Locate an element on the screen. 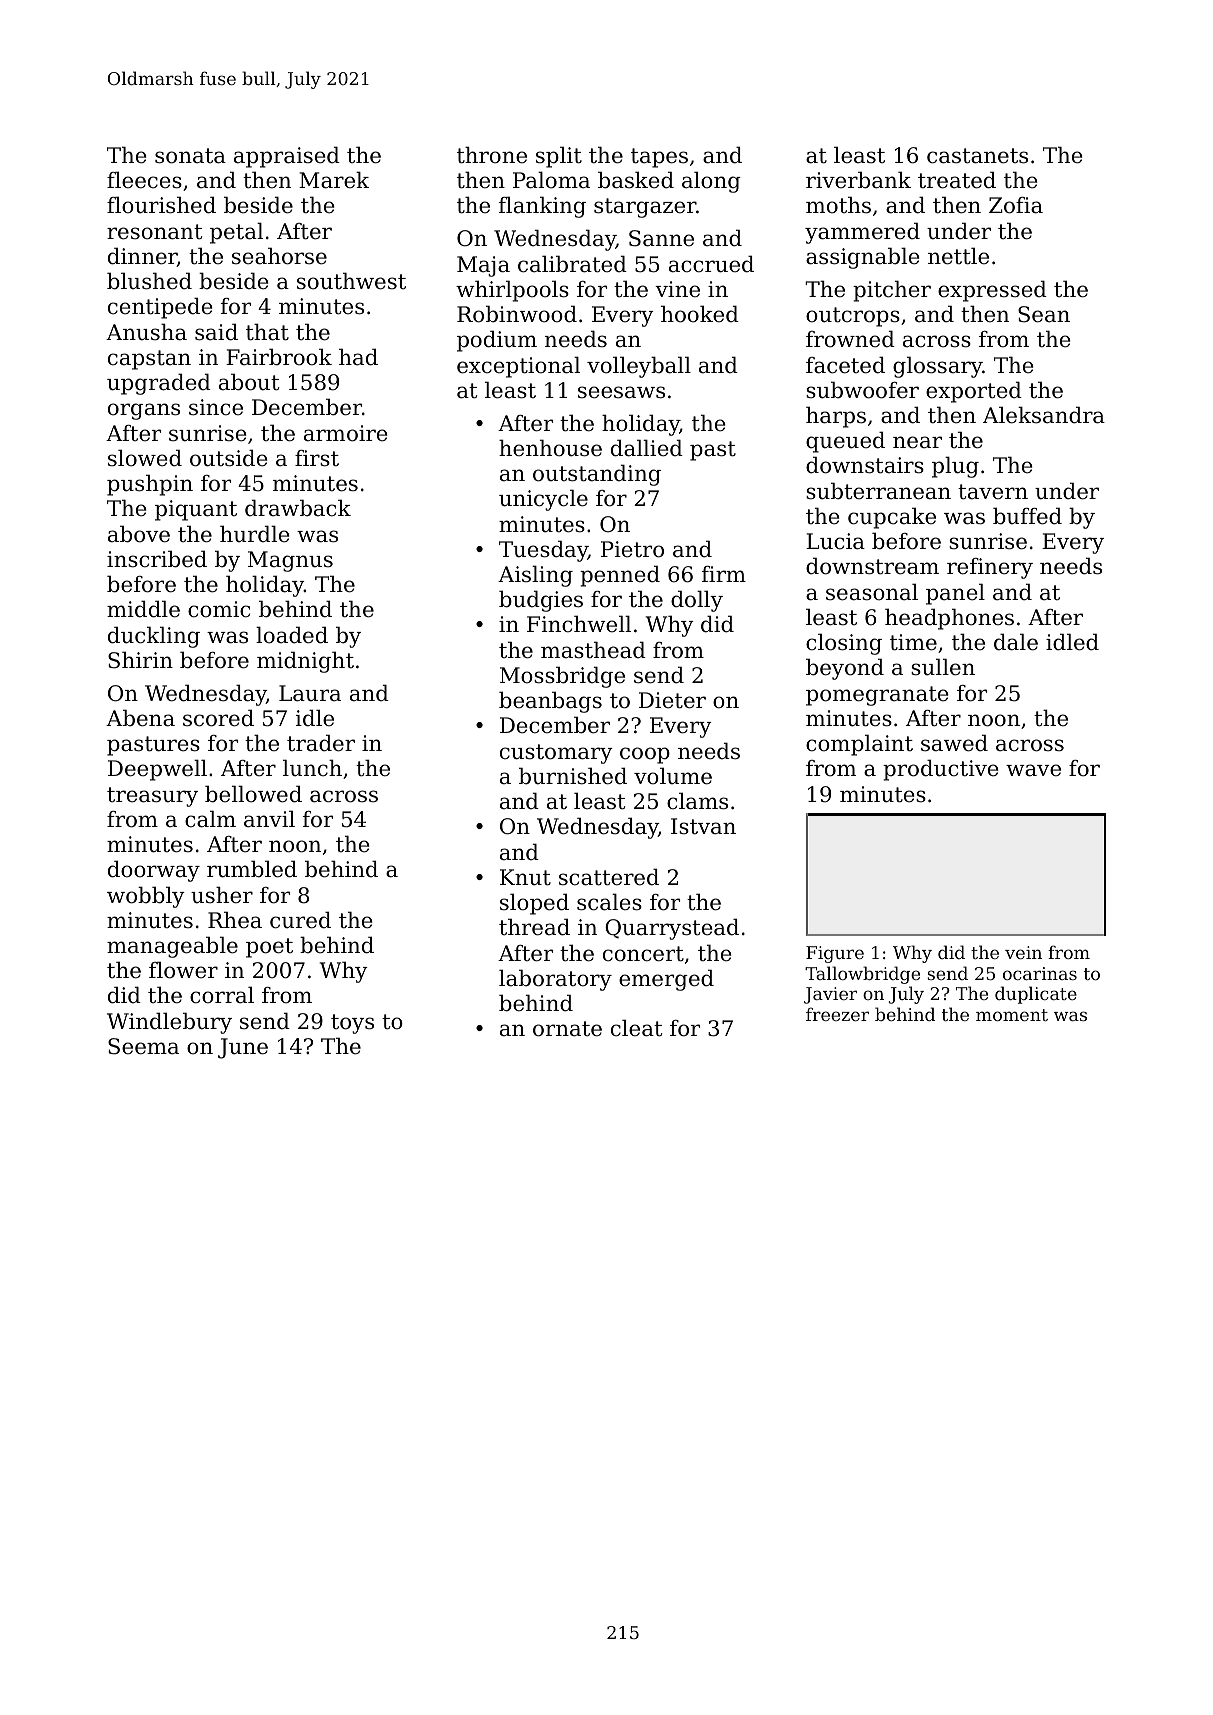  ornate is located at coordinates (567, 1029).
